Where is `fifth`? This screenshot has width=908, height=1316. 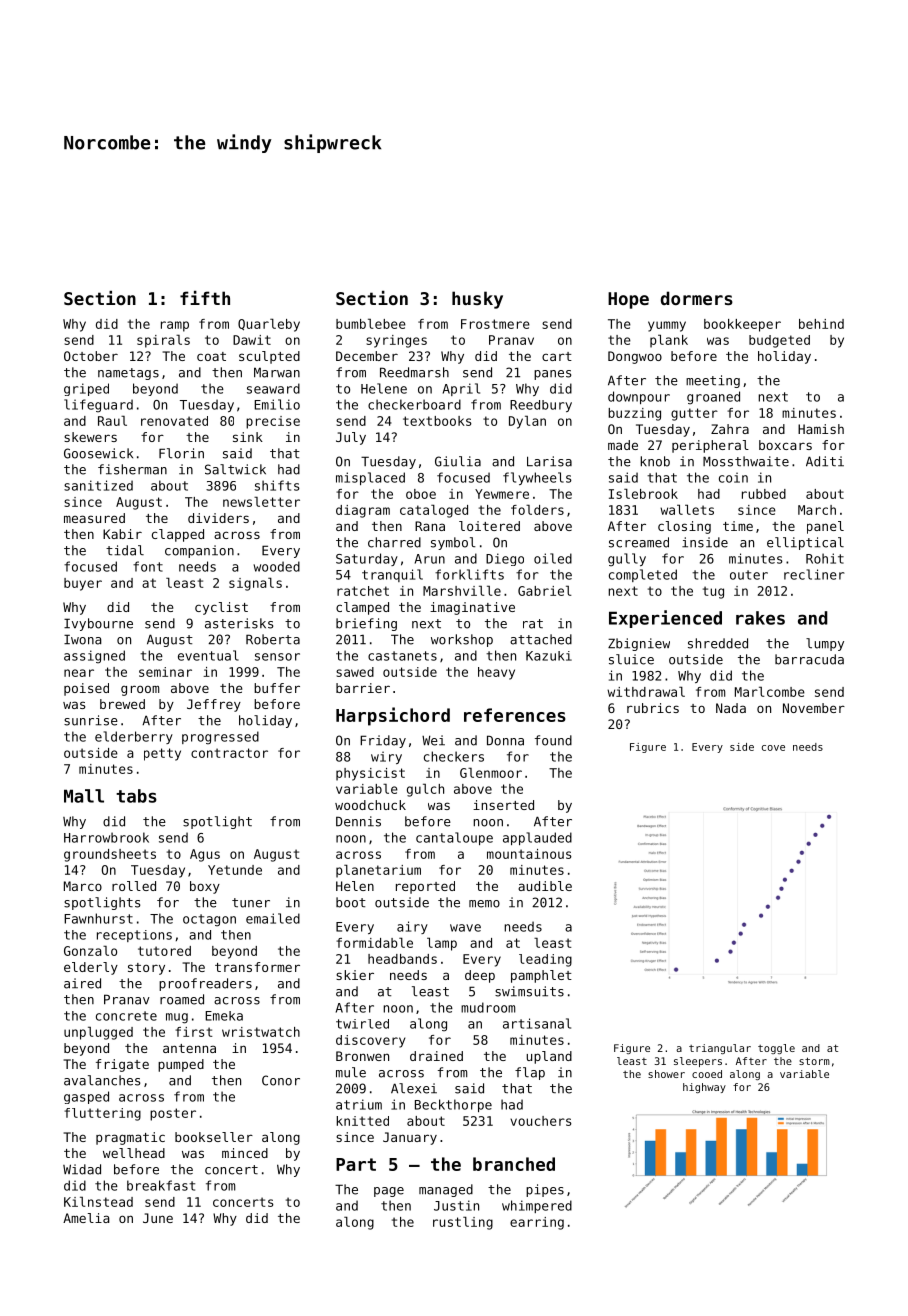 fifth is located at coordinates (205, 298).
